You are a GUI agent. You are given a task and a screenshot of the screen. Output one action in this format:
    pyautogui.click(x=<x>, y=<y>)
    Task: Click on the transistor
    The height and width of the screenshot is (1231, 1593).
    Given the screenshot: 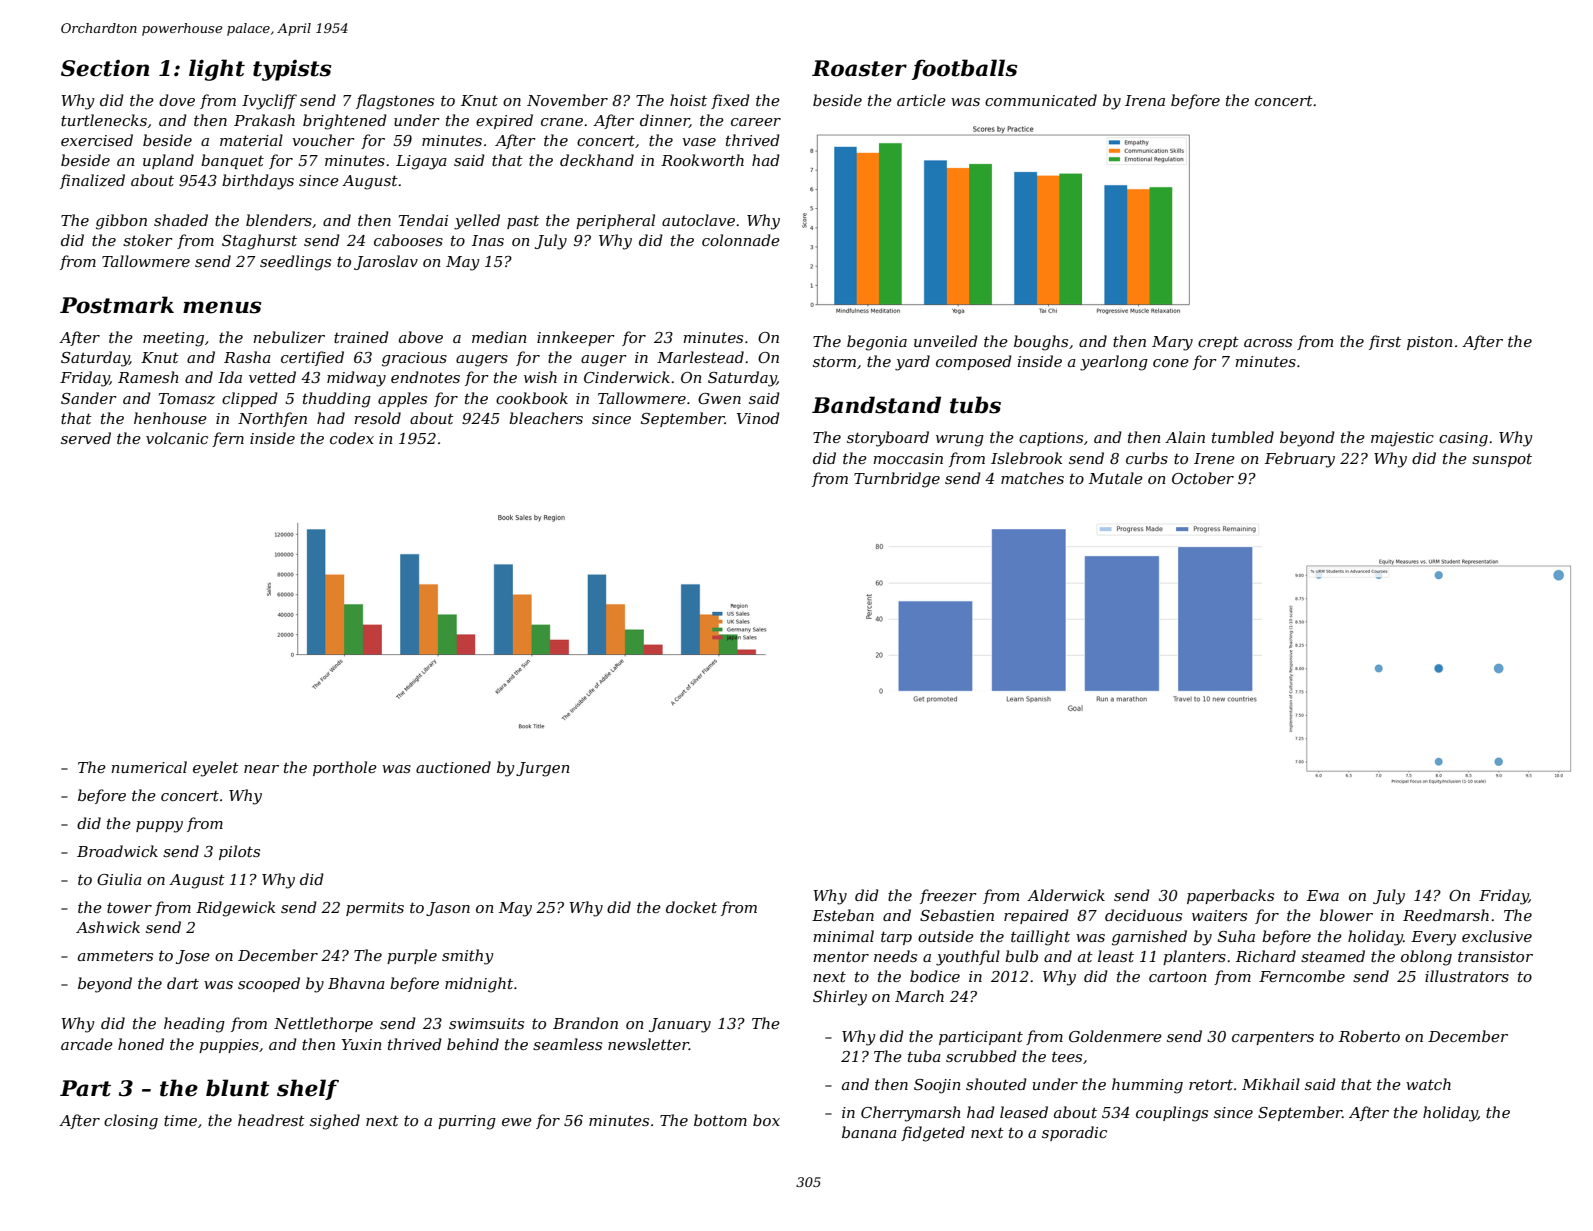 What is the action you would take?
    pyautogui.click(x=1495, y=956)
